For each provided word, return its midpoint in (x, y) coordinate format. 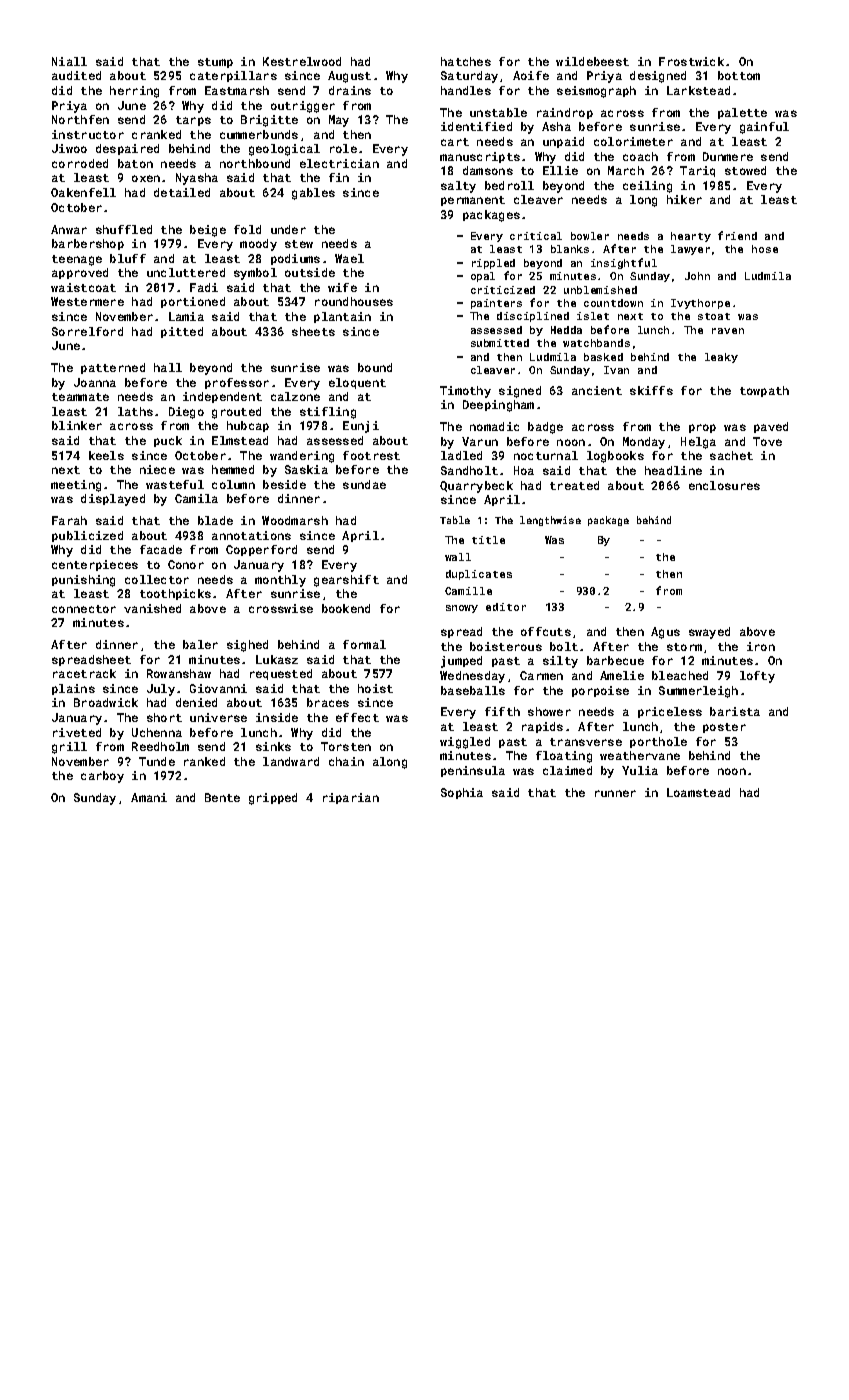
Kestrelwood (302, 61)
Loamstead (698, 792)
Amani (149, 797)
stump (215, 63)
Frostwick (691, 61)
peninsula (473, 771)
